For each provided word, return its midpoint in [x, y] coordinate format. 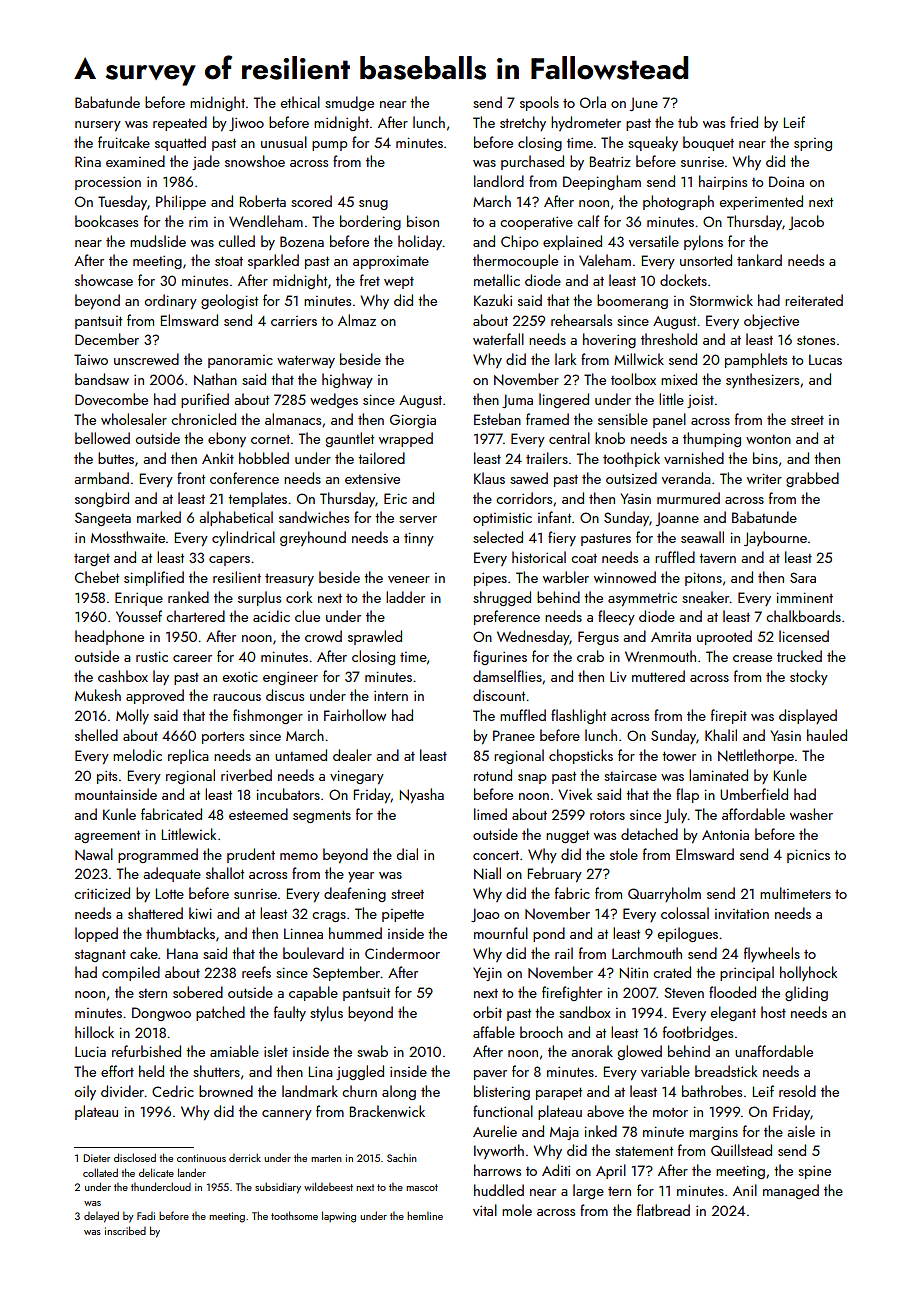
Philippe [181, 202]
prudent [251, 855]
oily [85, 1092]
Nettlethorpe [756, 756]
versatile [654, 241]
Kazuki [493, 300]
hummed [355, 933]
